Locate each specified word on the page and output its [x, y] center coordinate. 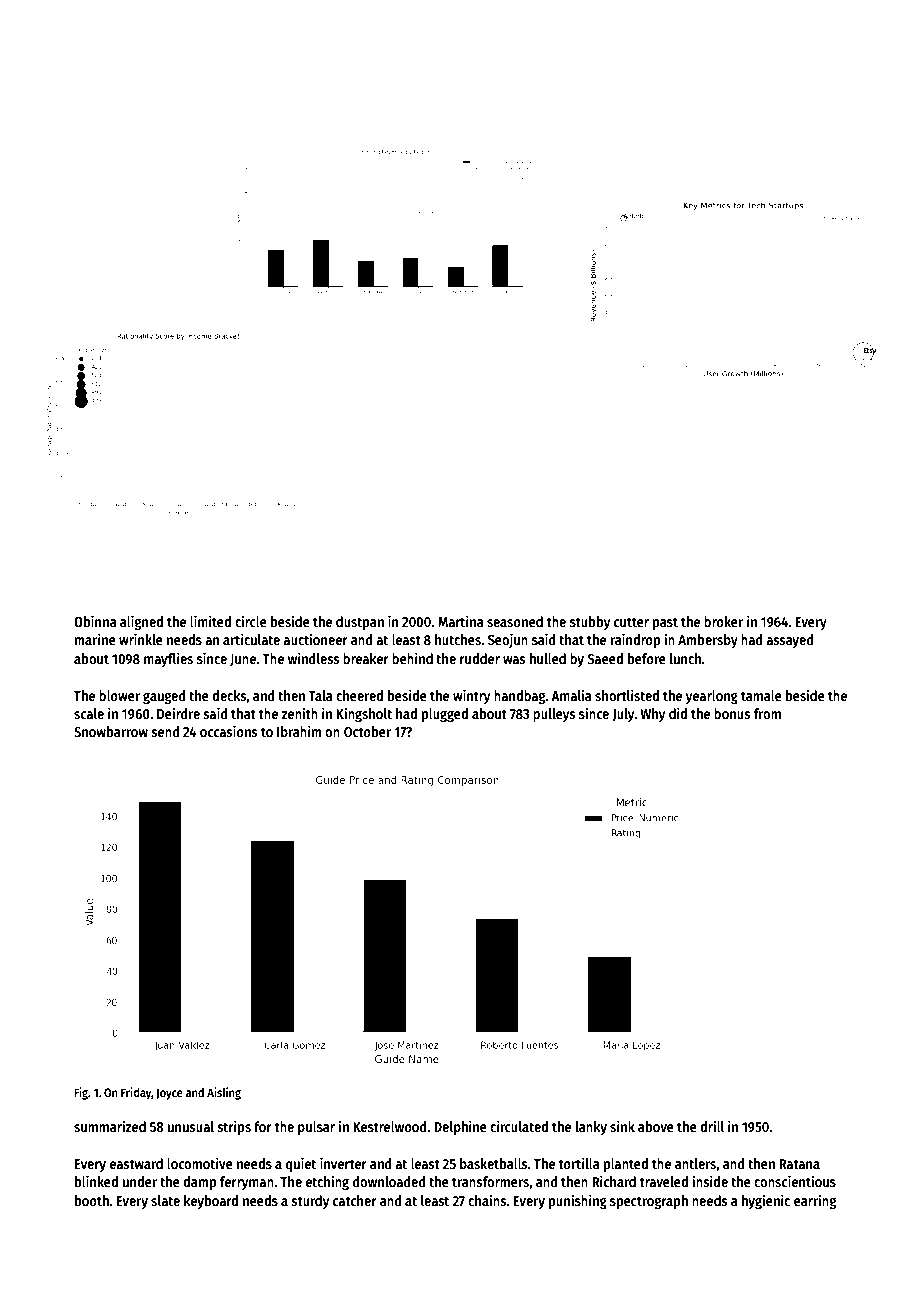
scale [89, 713]
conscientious [795, 1181]
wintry [471, 696]
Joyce [169, 1094]
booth [92, 1200]
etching [327, 1182]
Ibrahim [299, 731]
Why [652, 715]
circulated [519, 1126]
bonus [732, 713]
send [165, 731]
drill [712, 1126]
